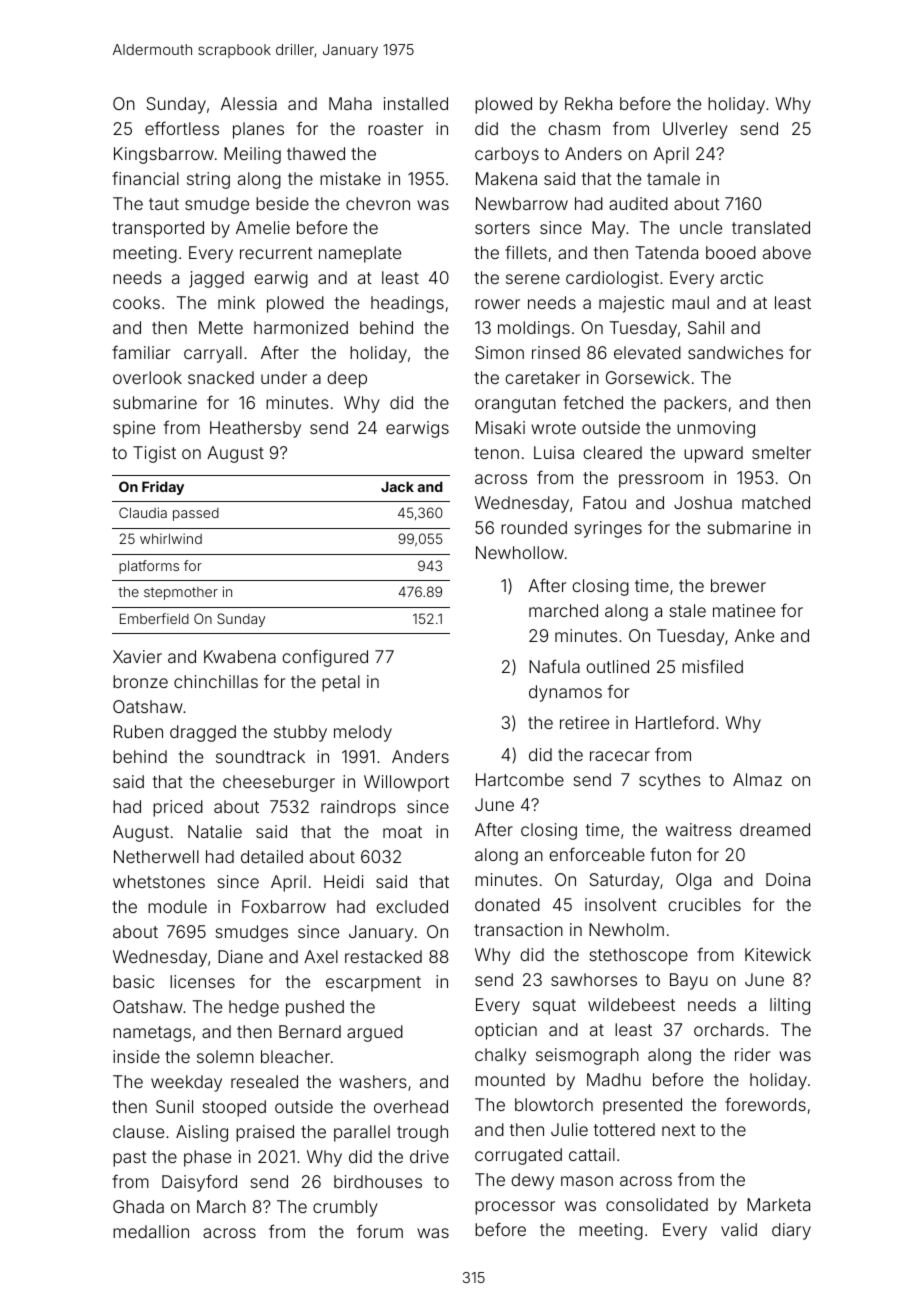 The image size is (924, 1308). Describe the element at coordinates (554, 666) in the screenshot. I see `Nafula` at that location.
